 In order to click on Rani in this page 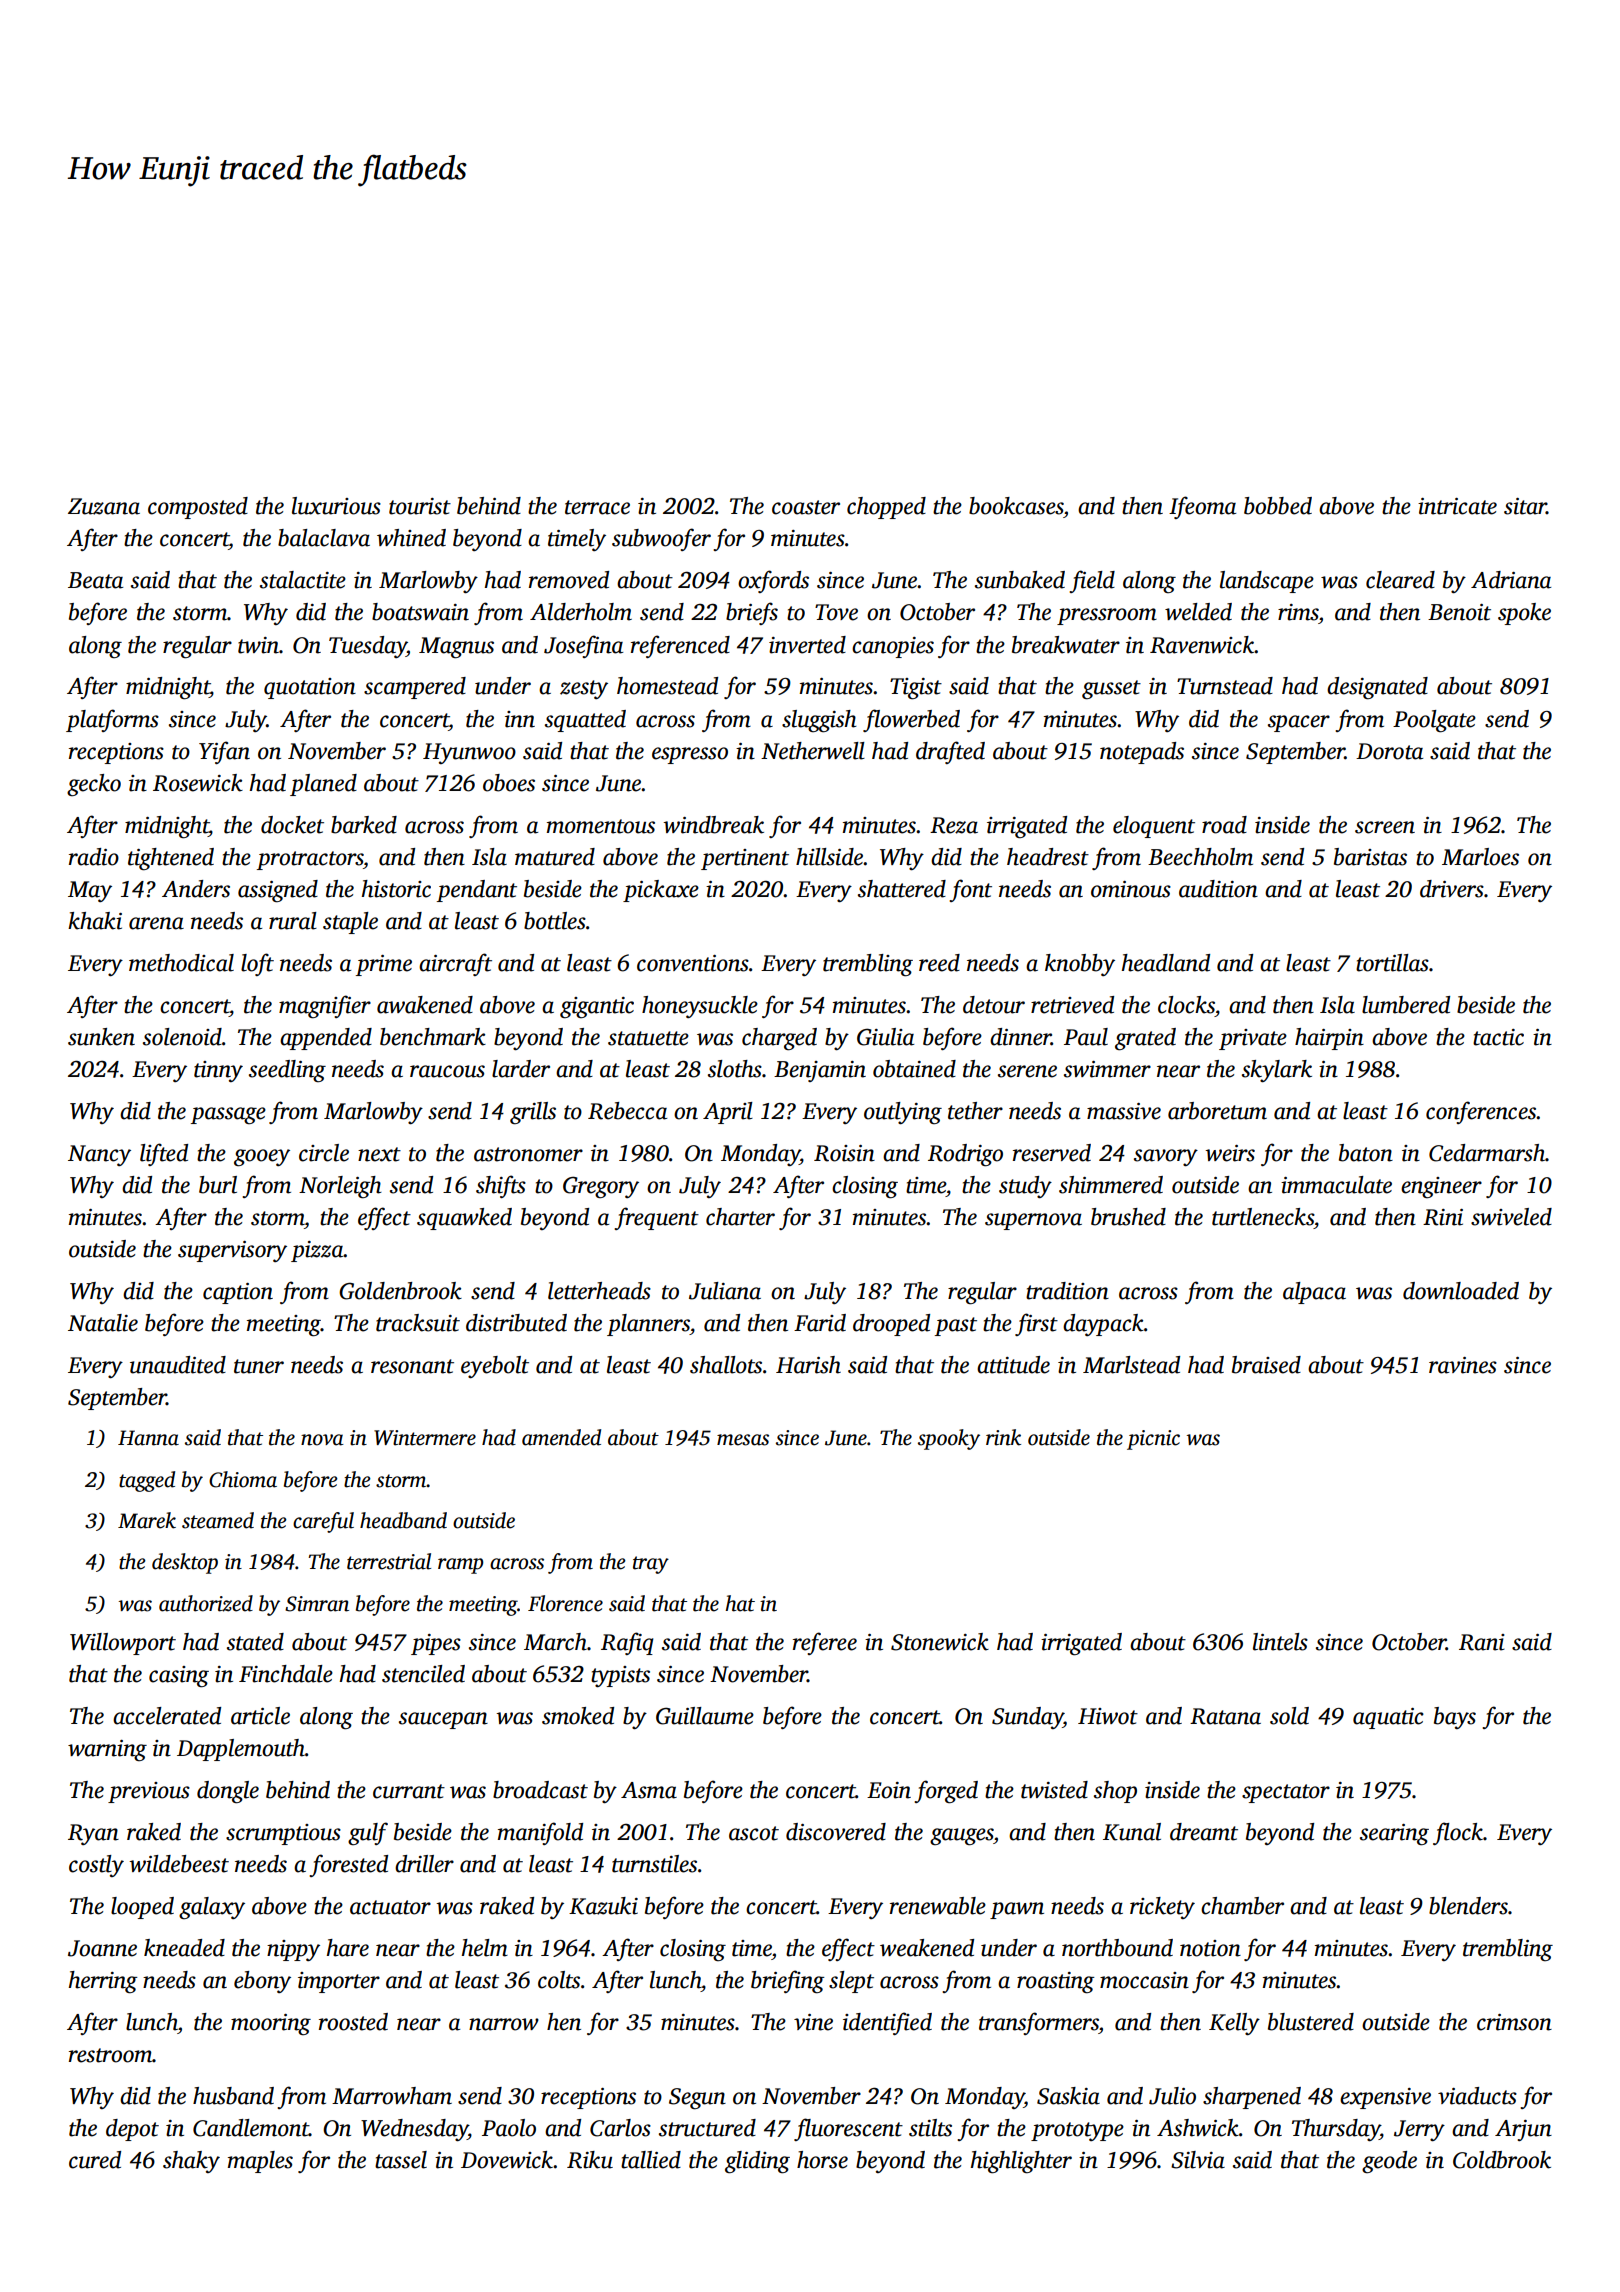, I will do `click(1482, 1642)`.
